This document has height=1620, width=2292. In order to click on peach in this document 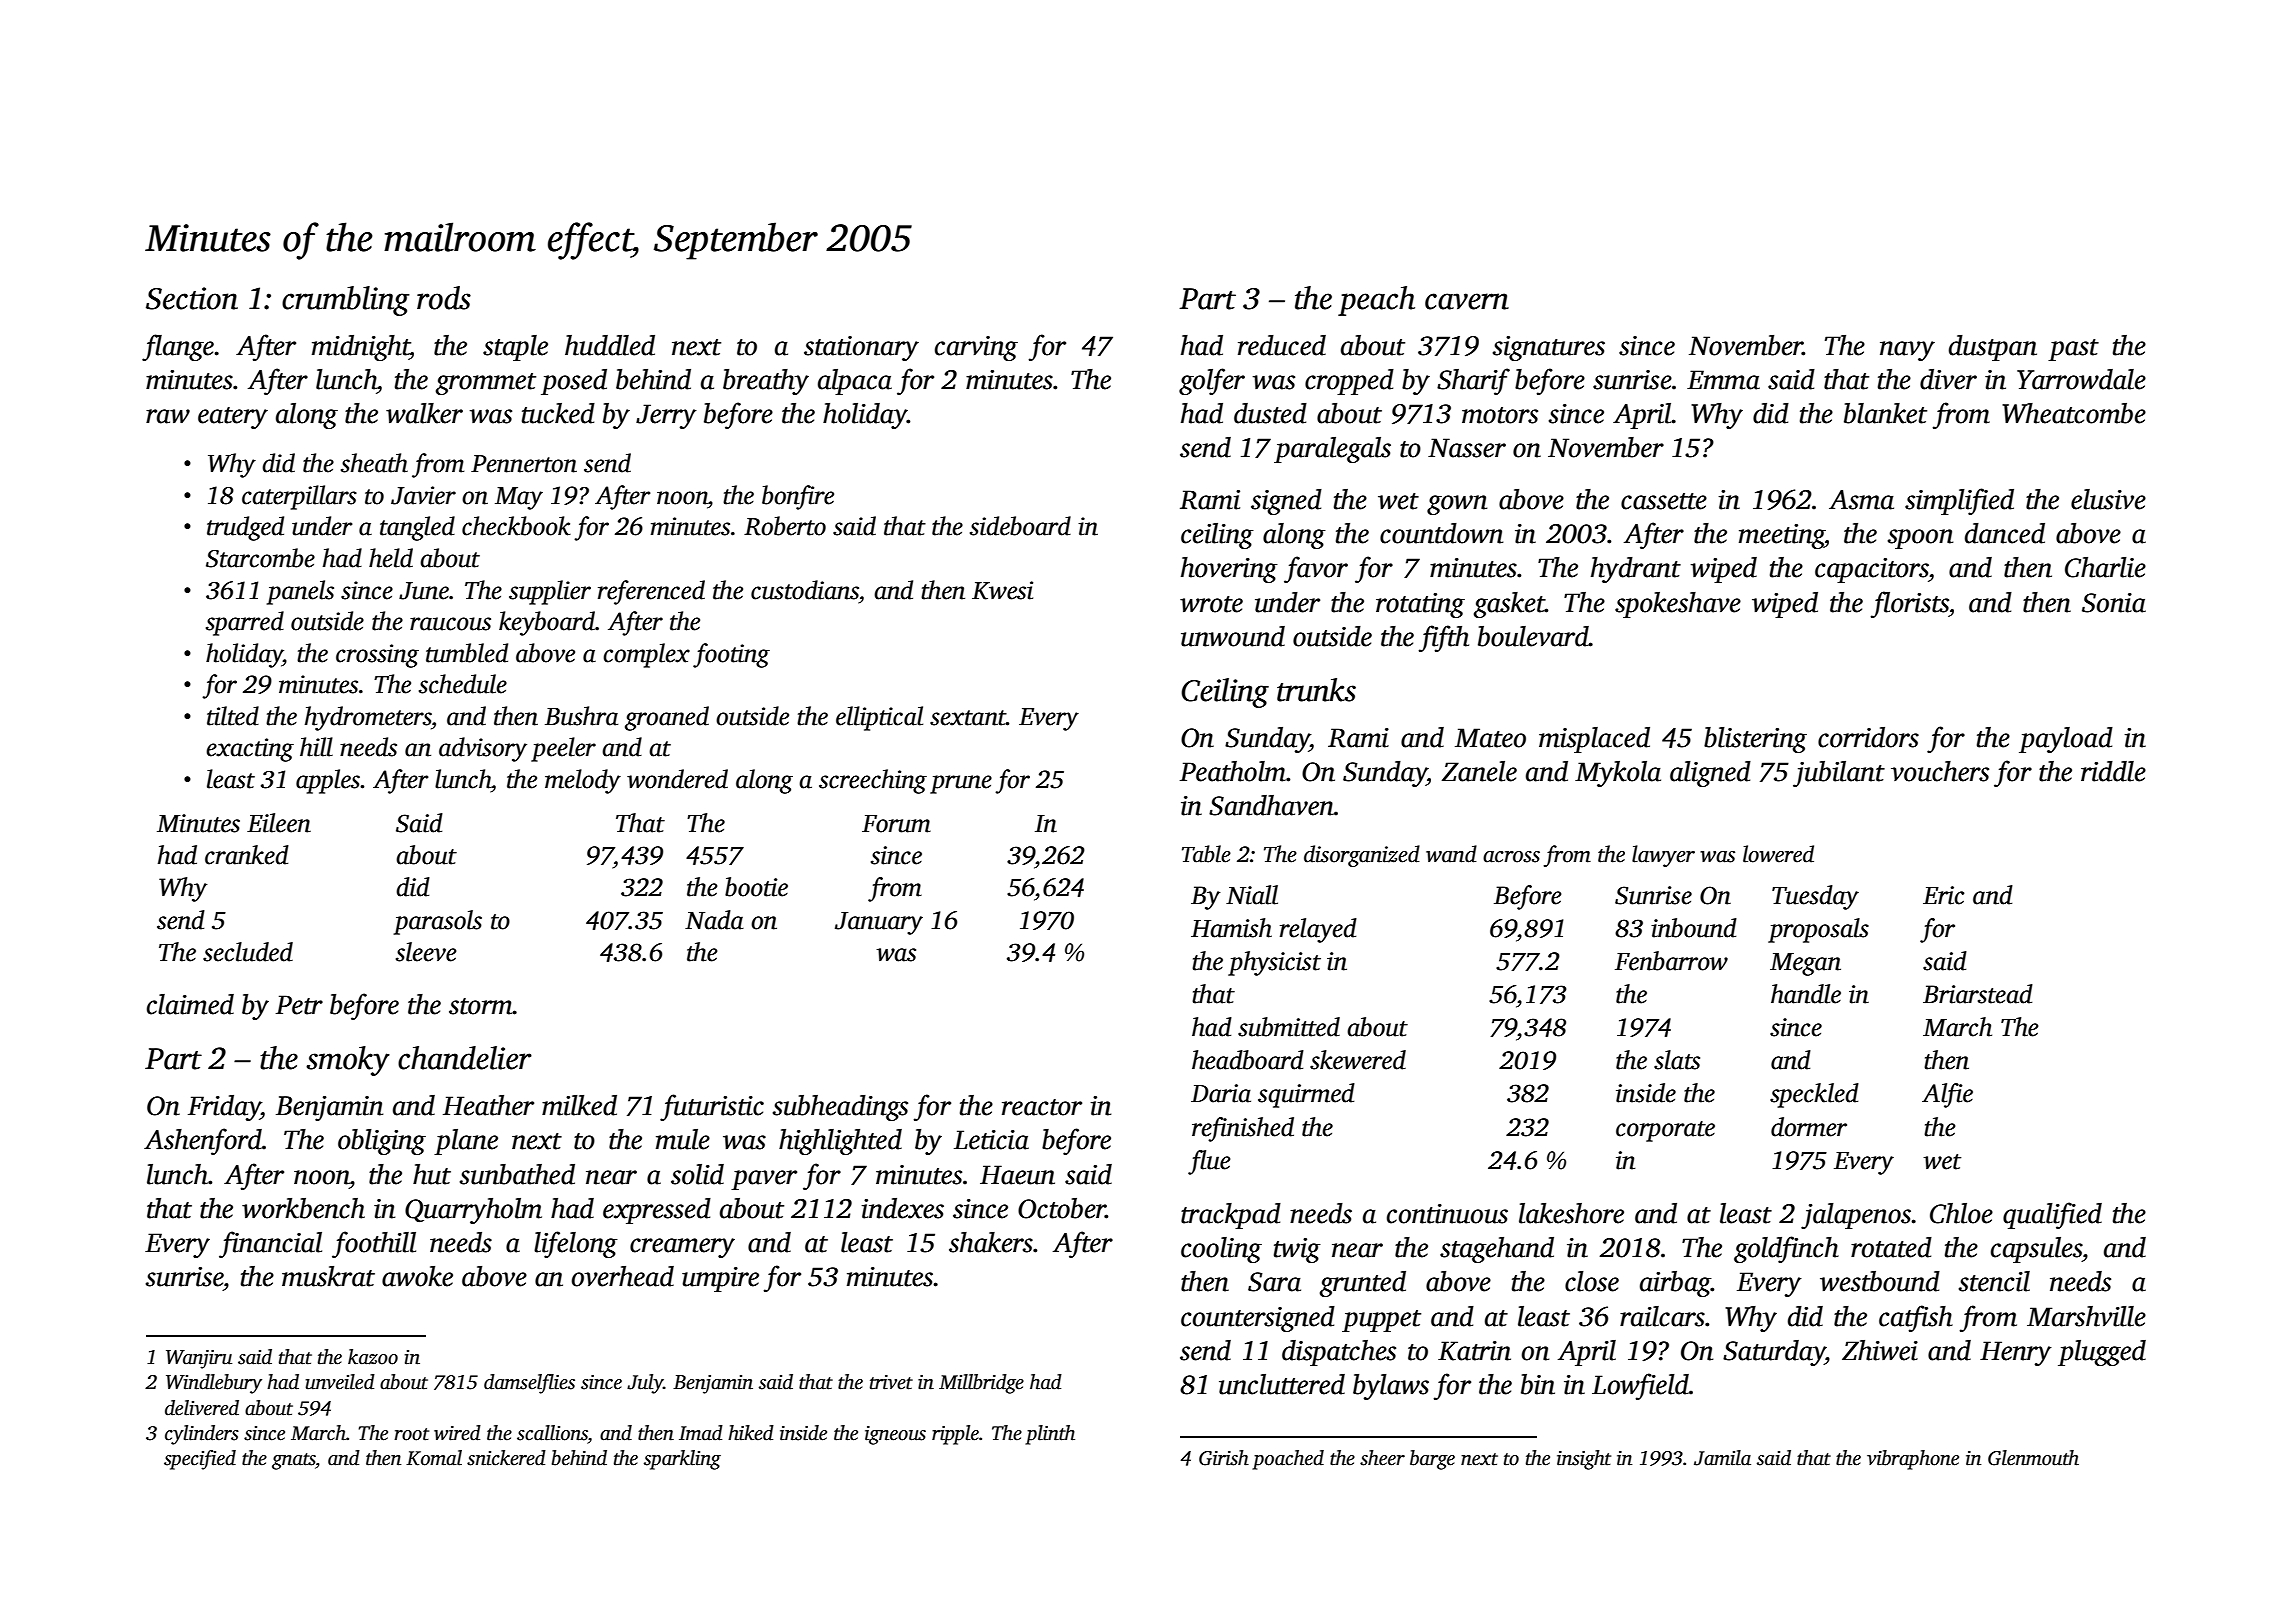, I will do `click(1376, 301)`.
